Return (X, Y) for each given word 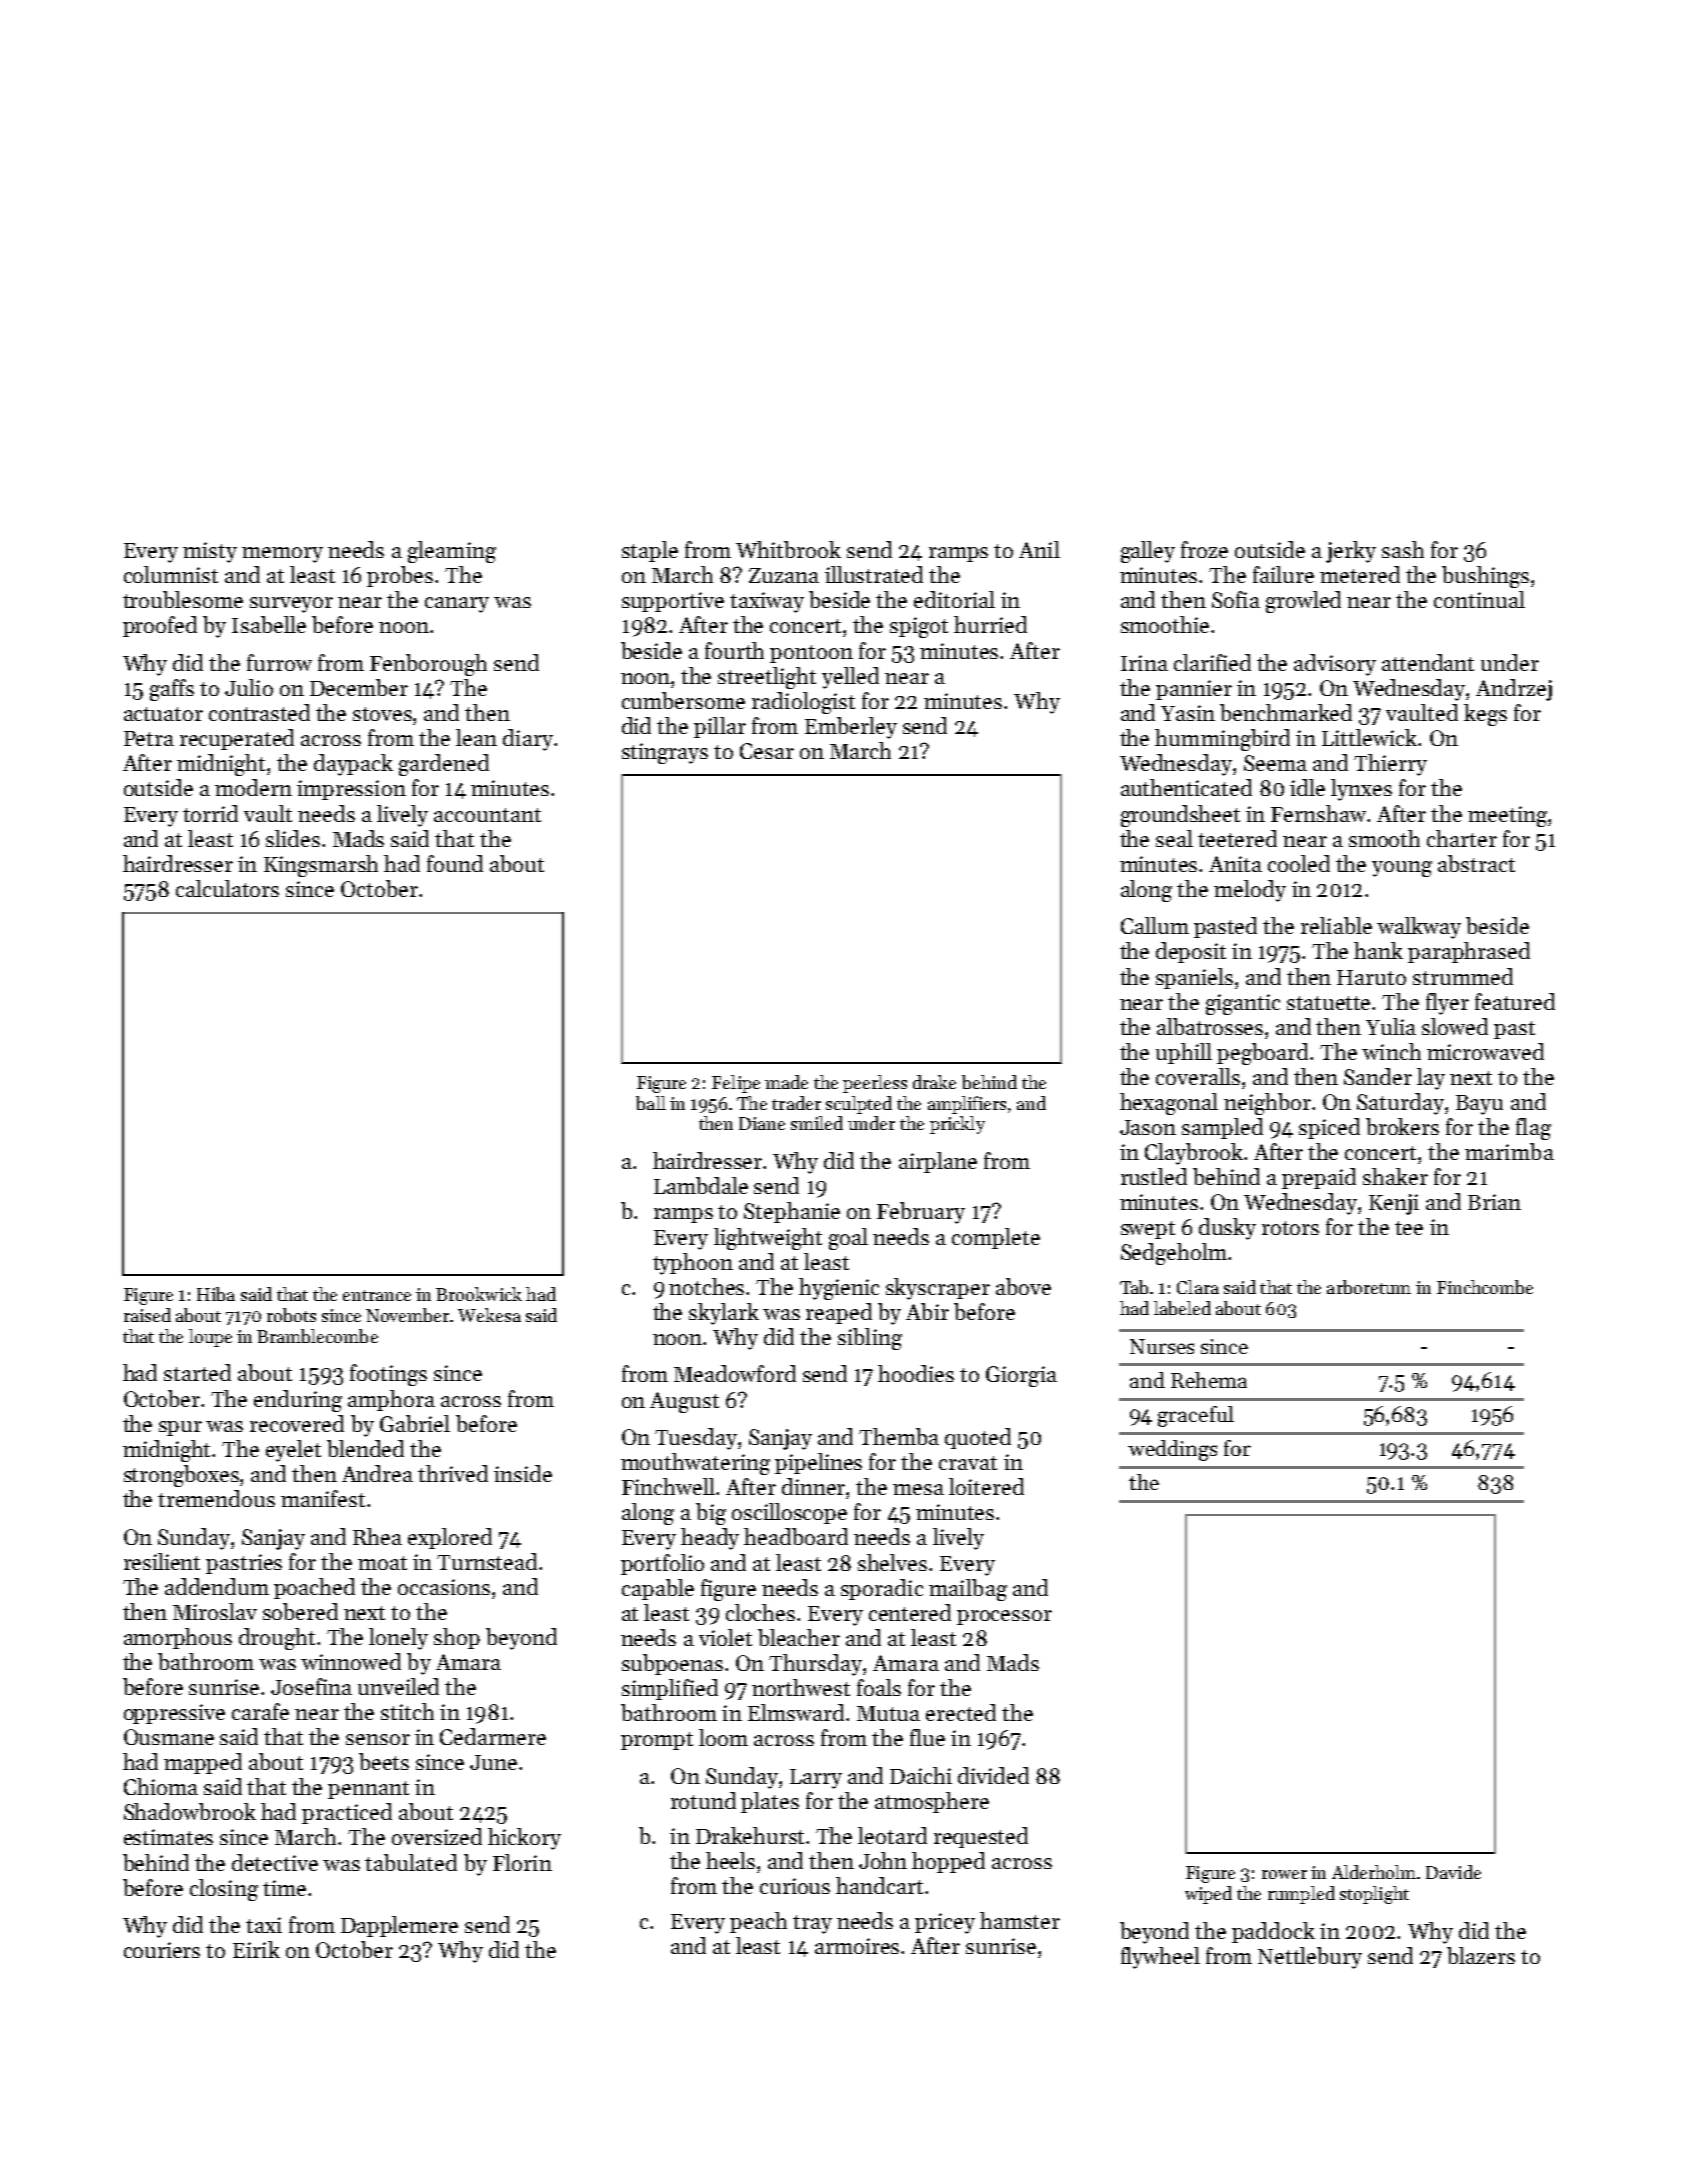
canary (457, 605)
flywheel (1160, 1958)
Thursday (815, 1665)
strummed (1463, 976)
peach (758, 1922)
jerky (1351, 552)
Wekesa (489, 1315)
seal (1174, 838)
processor (1004, 1617)
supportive (673, 602)
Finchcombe (1485, 1287)
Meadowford (735, 1373)
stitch (407, 1711)
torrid (210, 813)
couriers (162, 1950)
